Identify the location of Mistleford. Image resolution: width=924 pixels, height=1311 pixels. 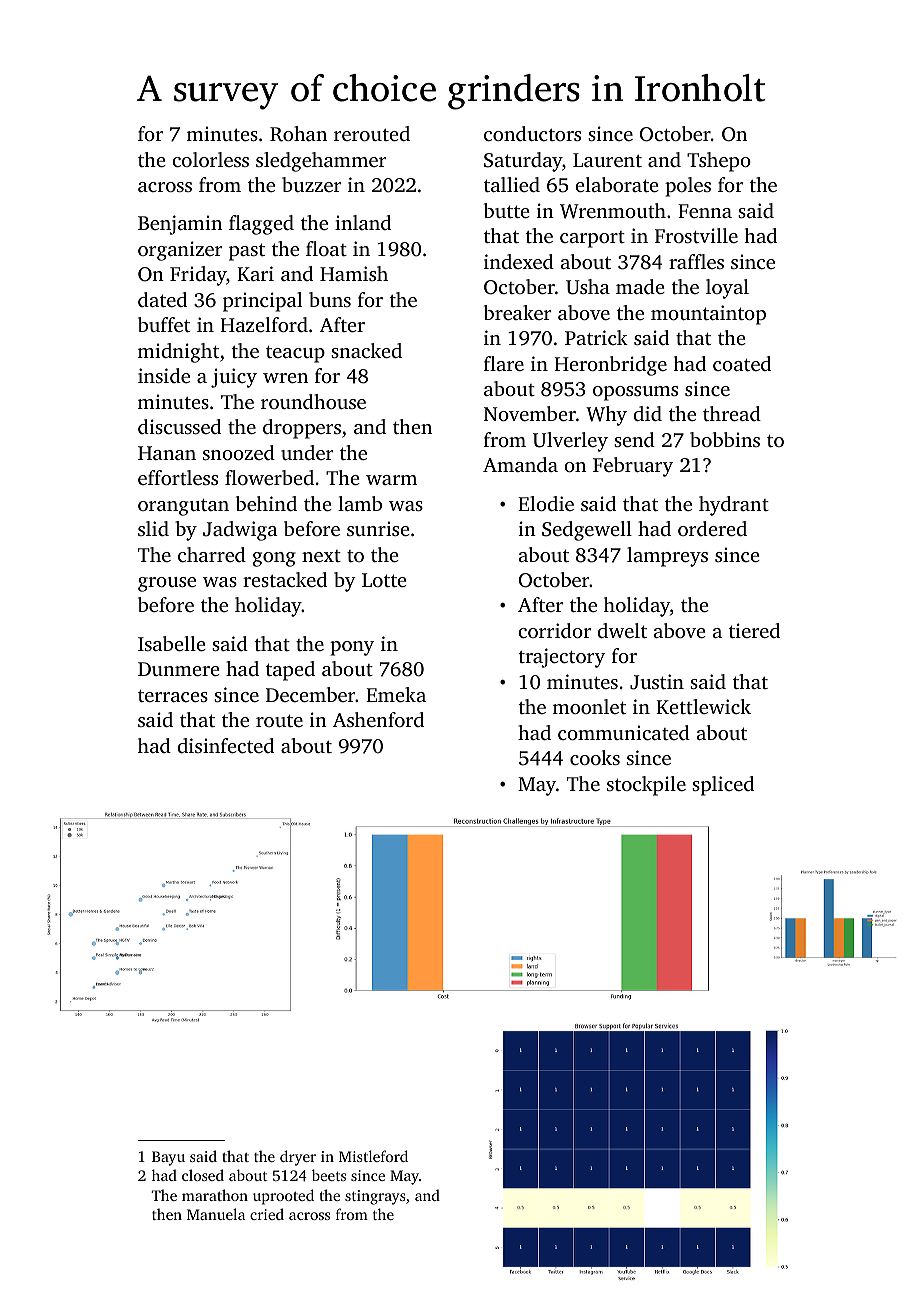
(373, 1156).
